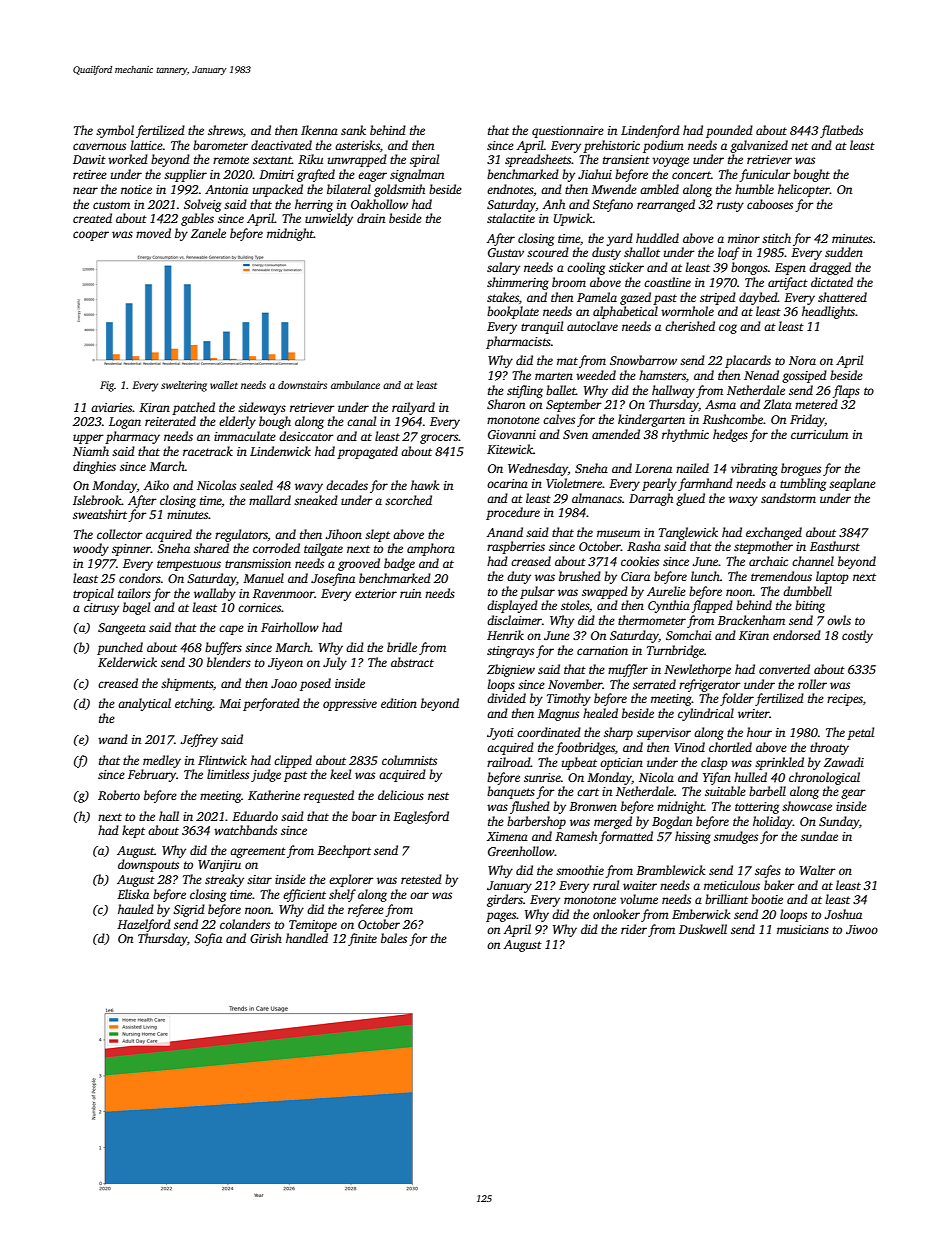  I want to click on cog, so click(728, 329).
